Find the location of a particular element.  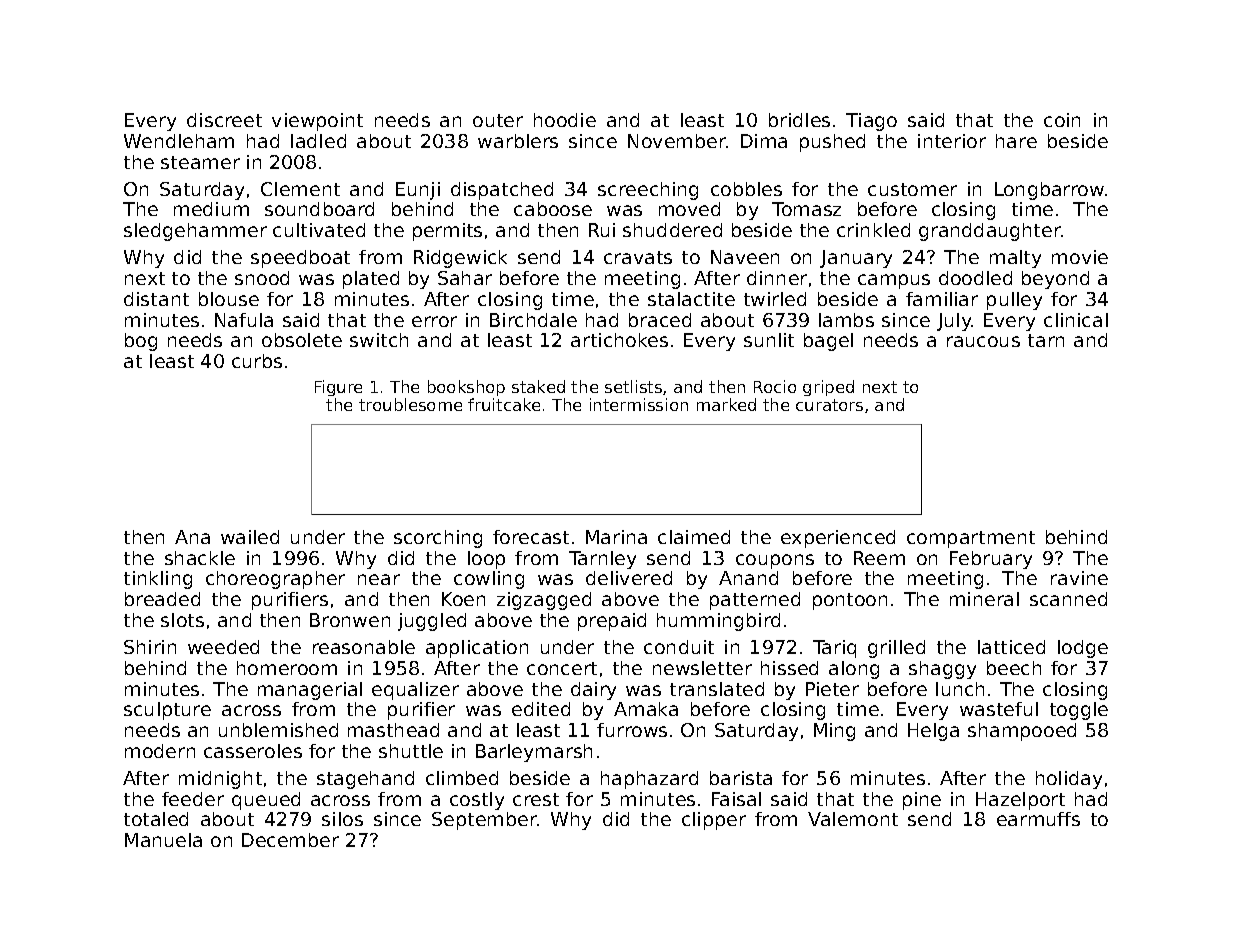

staked is located at coordinates (538, 386).
